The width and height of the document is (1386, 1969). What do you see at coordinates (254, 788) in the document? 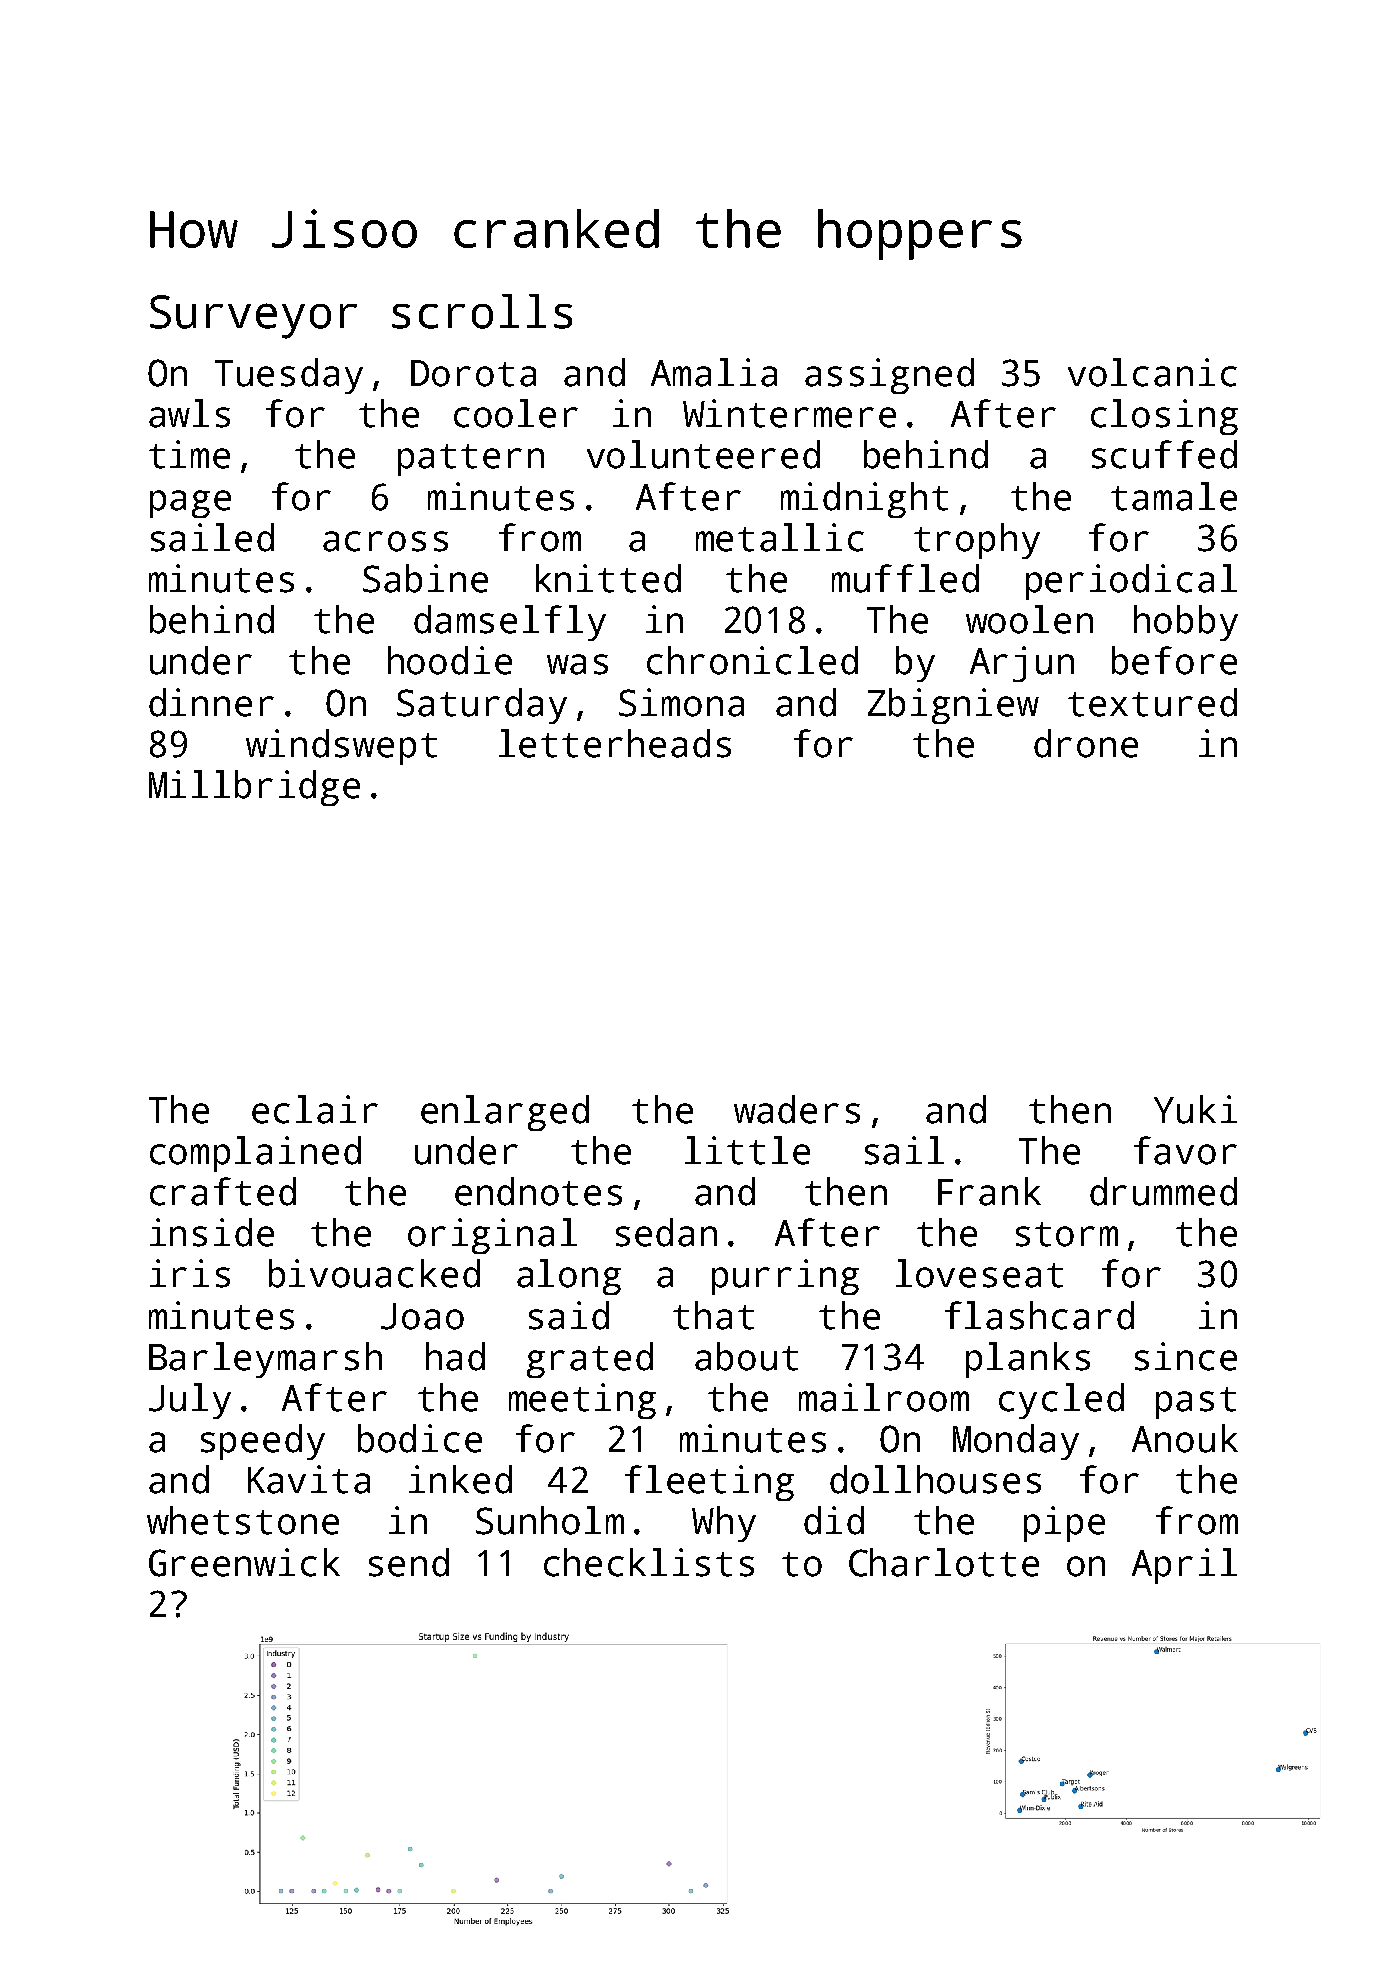
I see `Millbridge` at bounding box center [254, 788].
